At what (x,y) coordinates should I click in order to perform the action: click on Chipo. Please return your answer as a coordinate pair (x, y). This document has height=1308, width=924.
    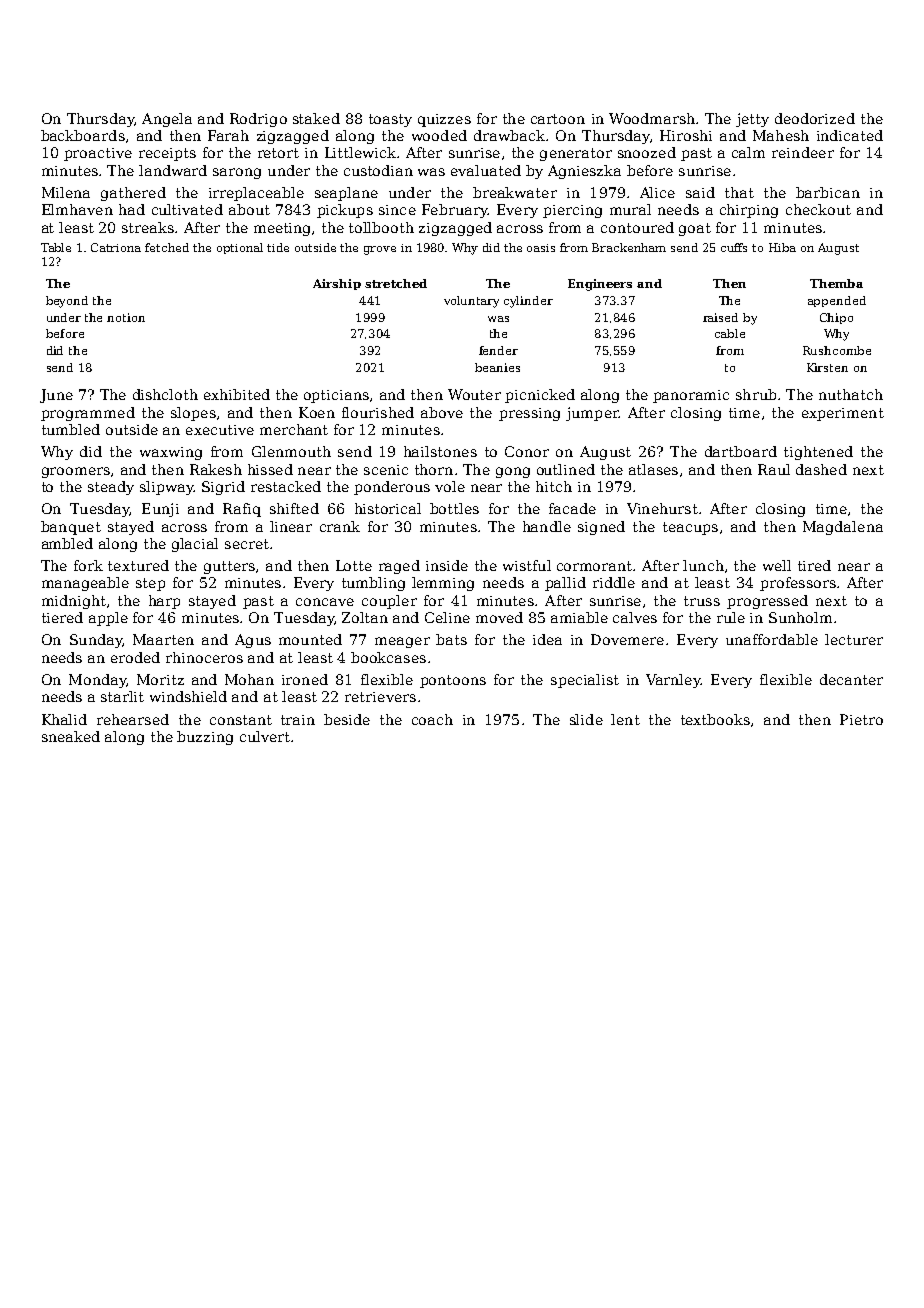
    Looking at the image, I should click on (836, 318).
